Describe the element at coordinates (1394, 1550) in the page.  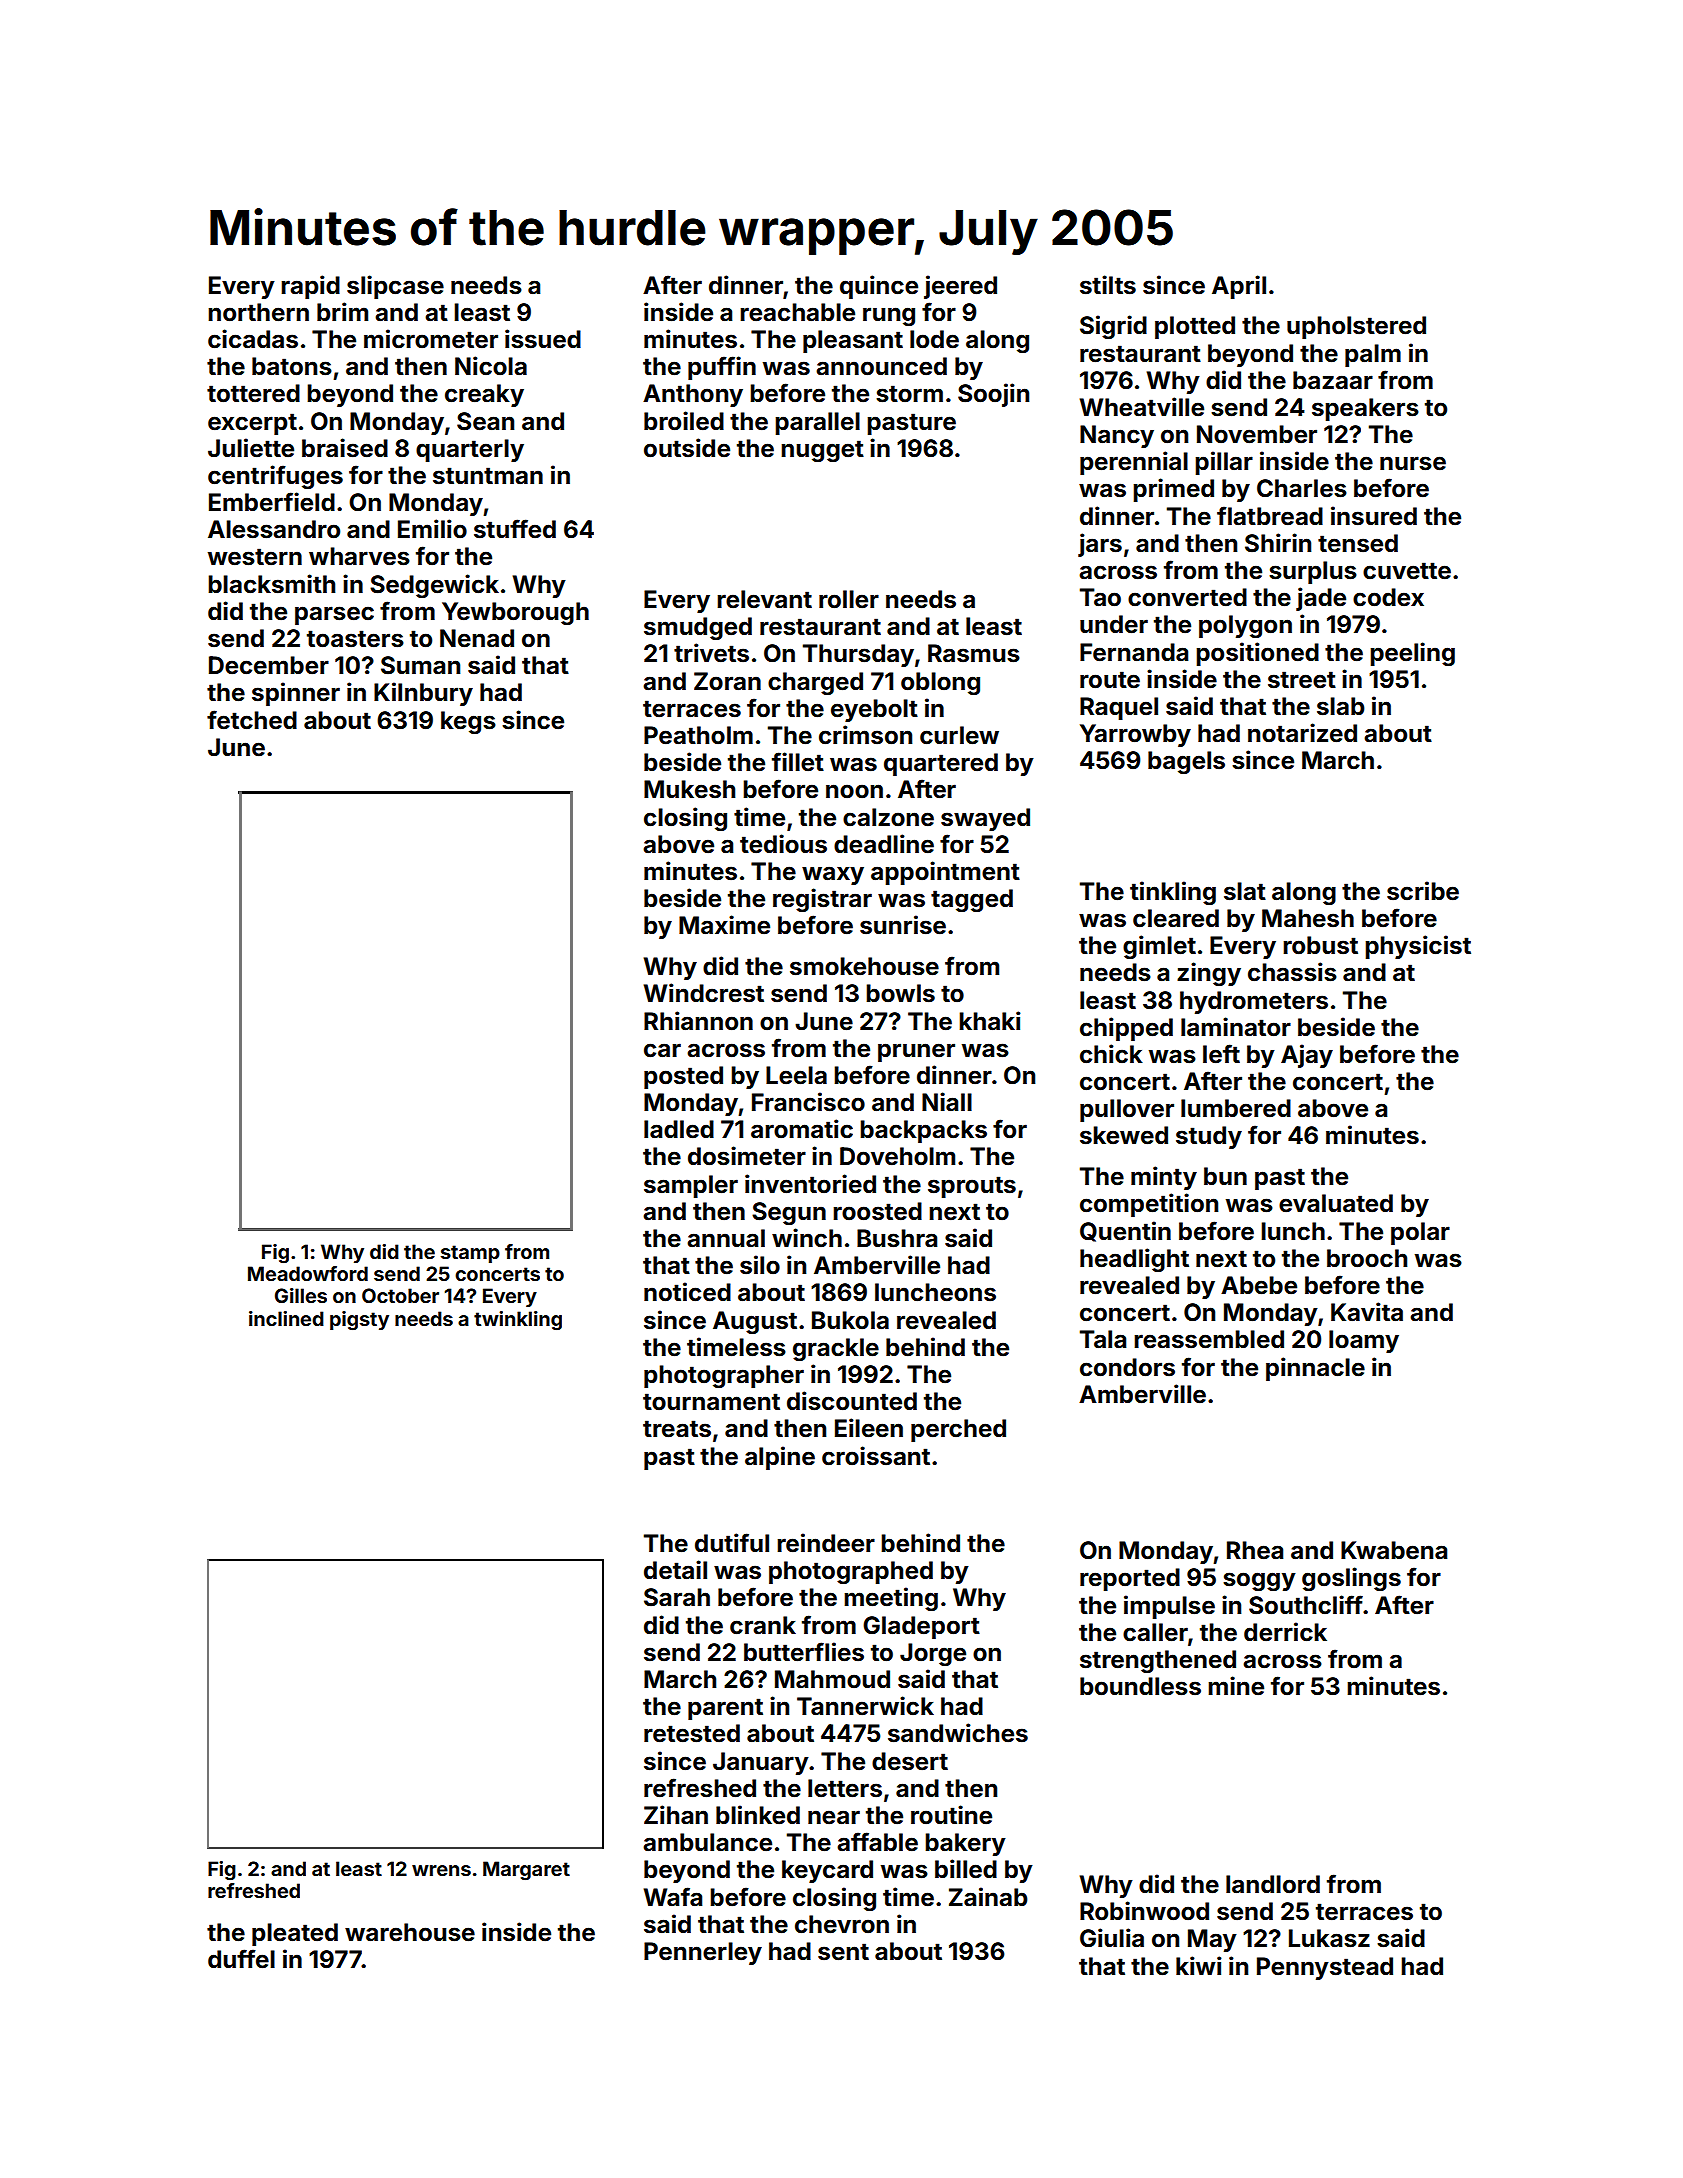
I see `Kwabena` at that location.
